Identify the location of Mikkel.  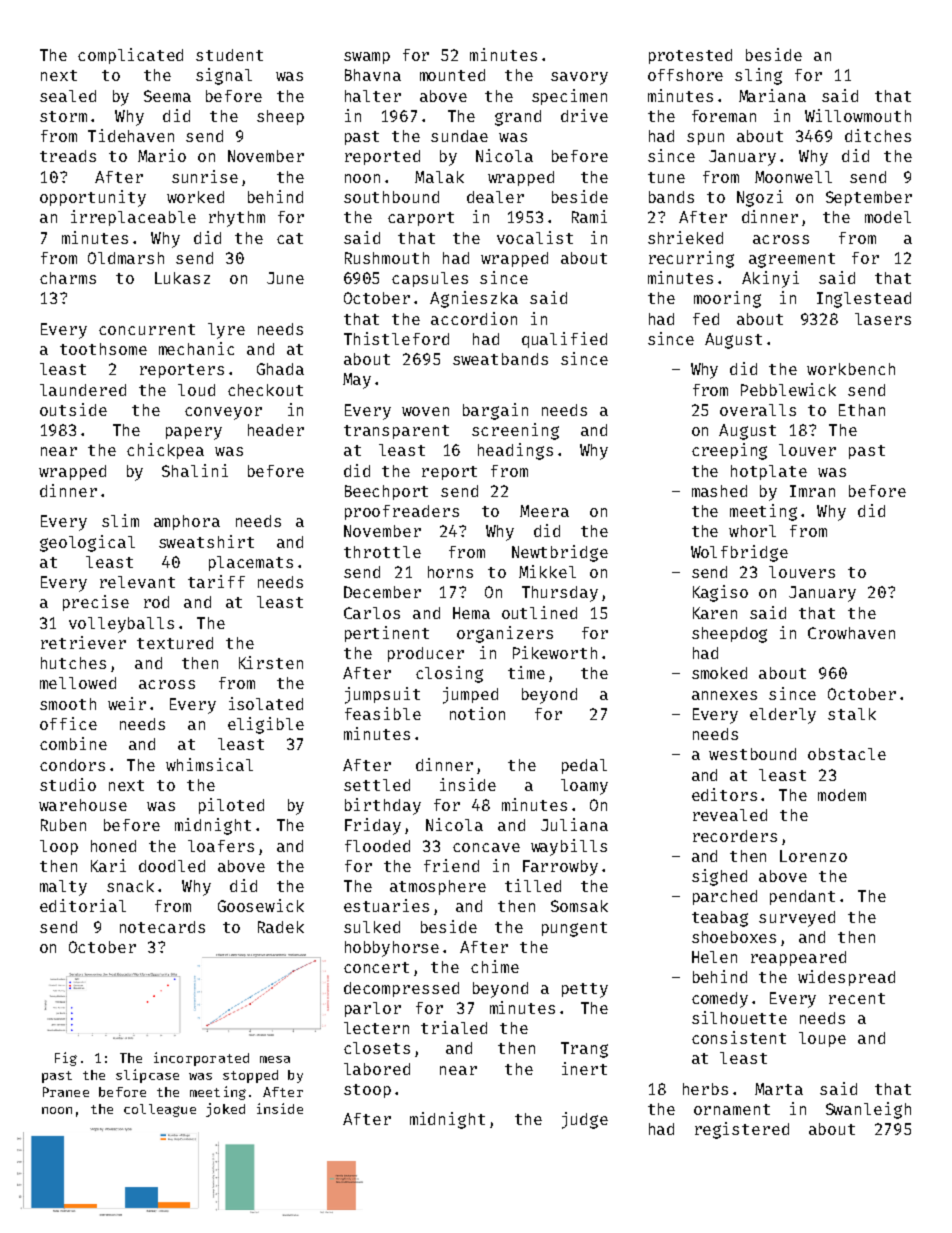
(547, 571).
